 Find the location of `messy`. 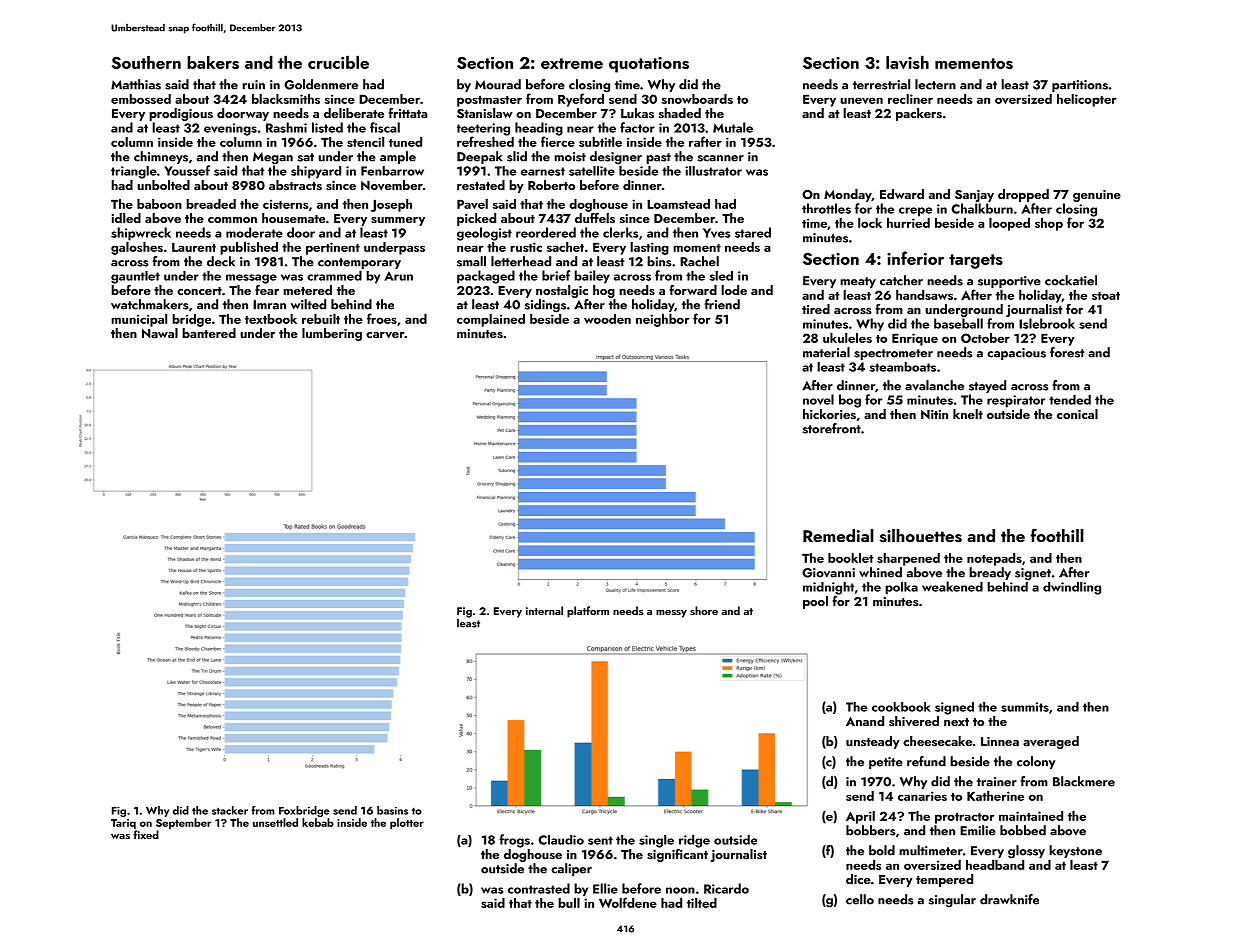

messy is located at coordinates (671, 614).
